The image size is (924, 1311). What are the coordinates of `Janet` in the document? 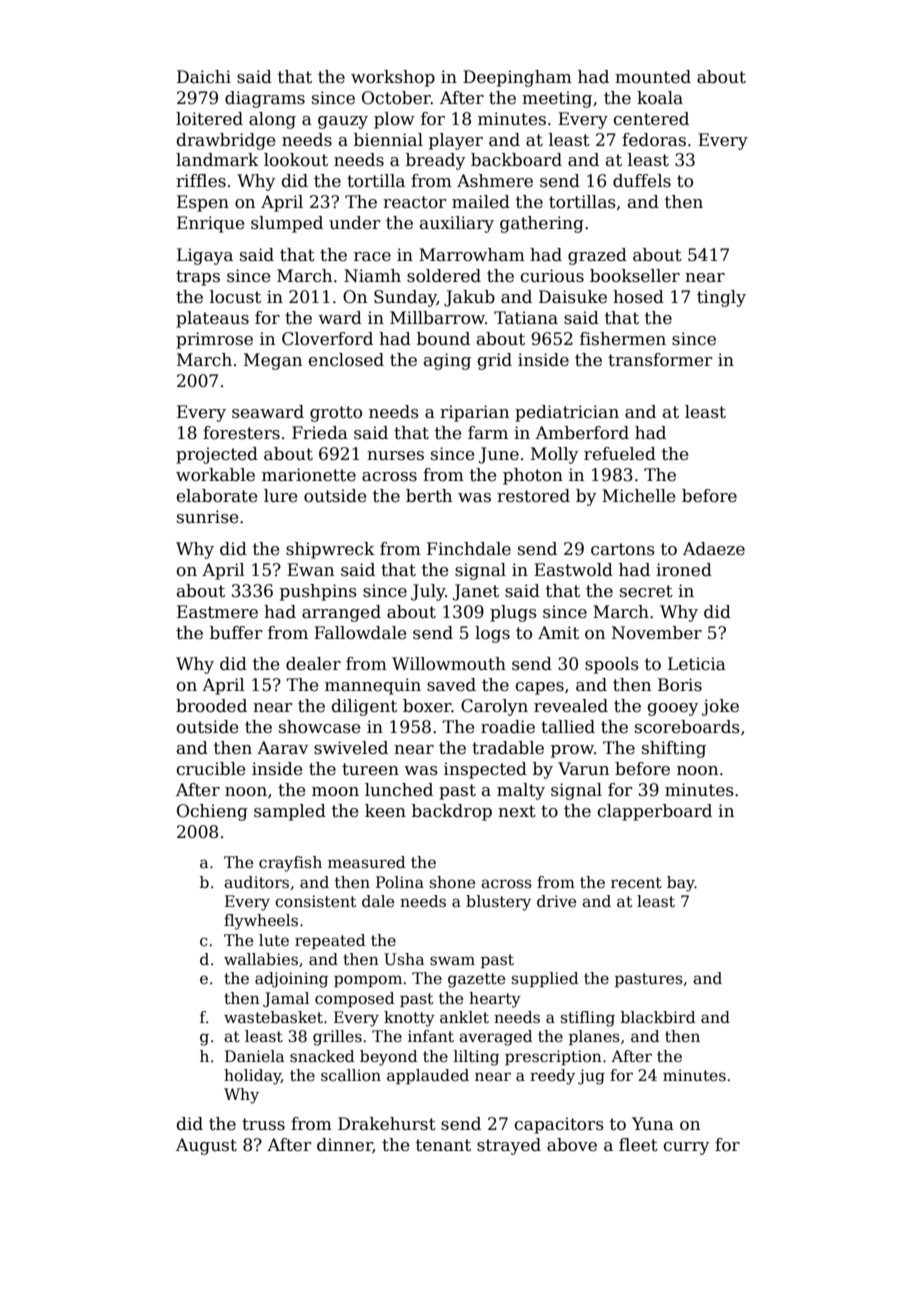 It's located at (476, 592).
